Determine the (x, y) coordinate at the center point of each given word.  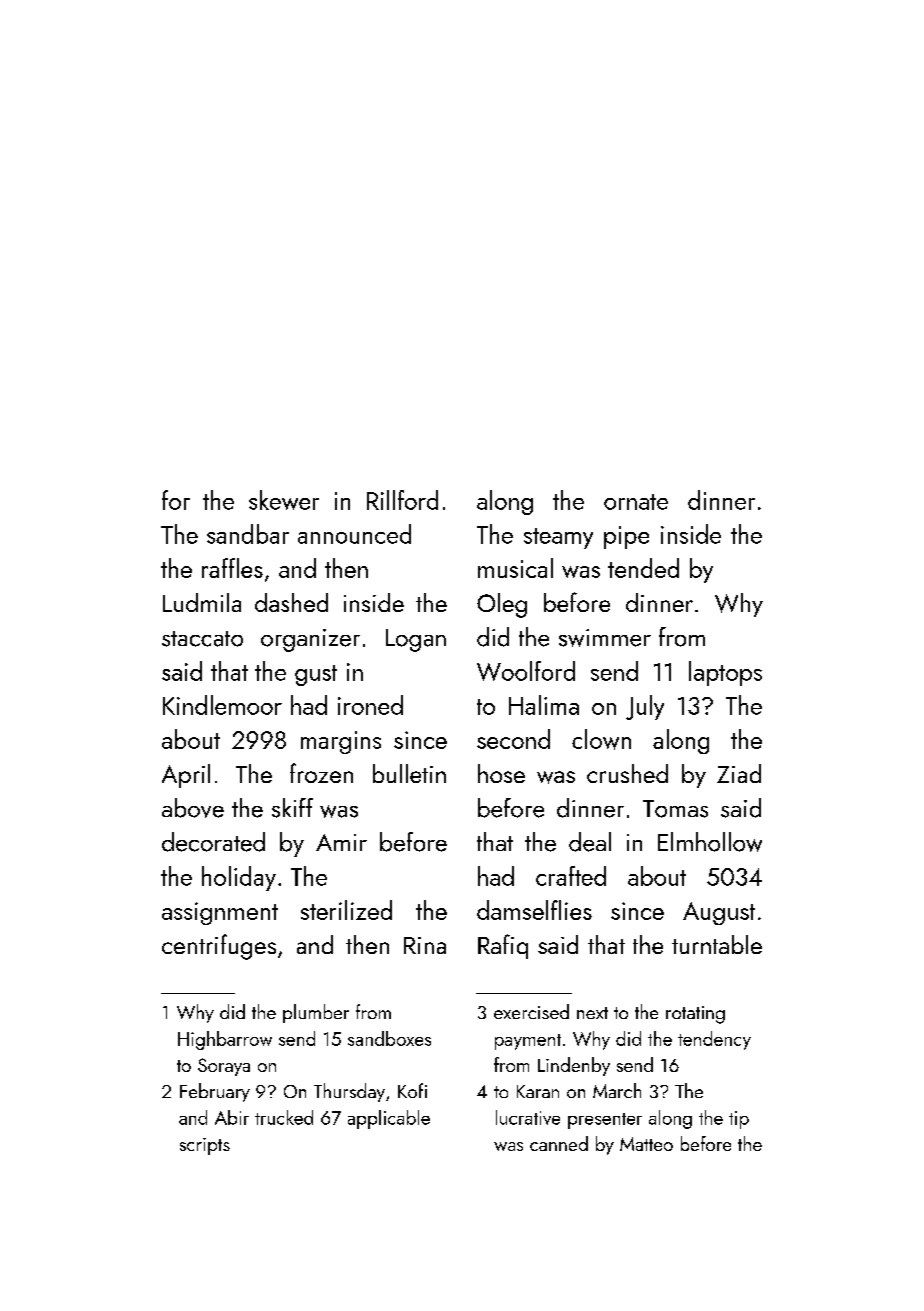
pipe (626, 537)
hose (501, 773)
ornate (636, 502)
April (186, 776)
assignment (220, 913)
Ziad (739, 773)
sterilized (346, 910)
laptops (725, 673)
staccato (202, 639)
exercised (531, 1011)
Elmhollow (710, 842)
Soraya (224, 1067)
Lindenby (574, 1066)
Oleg (502, 605)
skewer (284, 500)
